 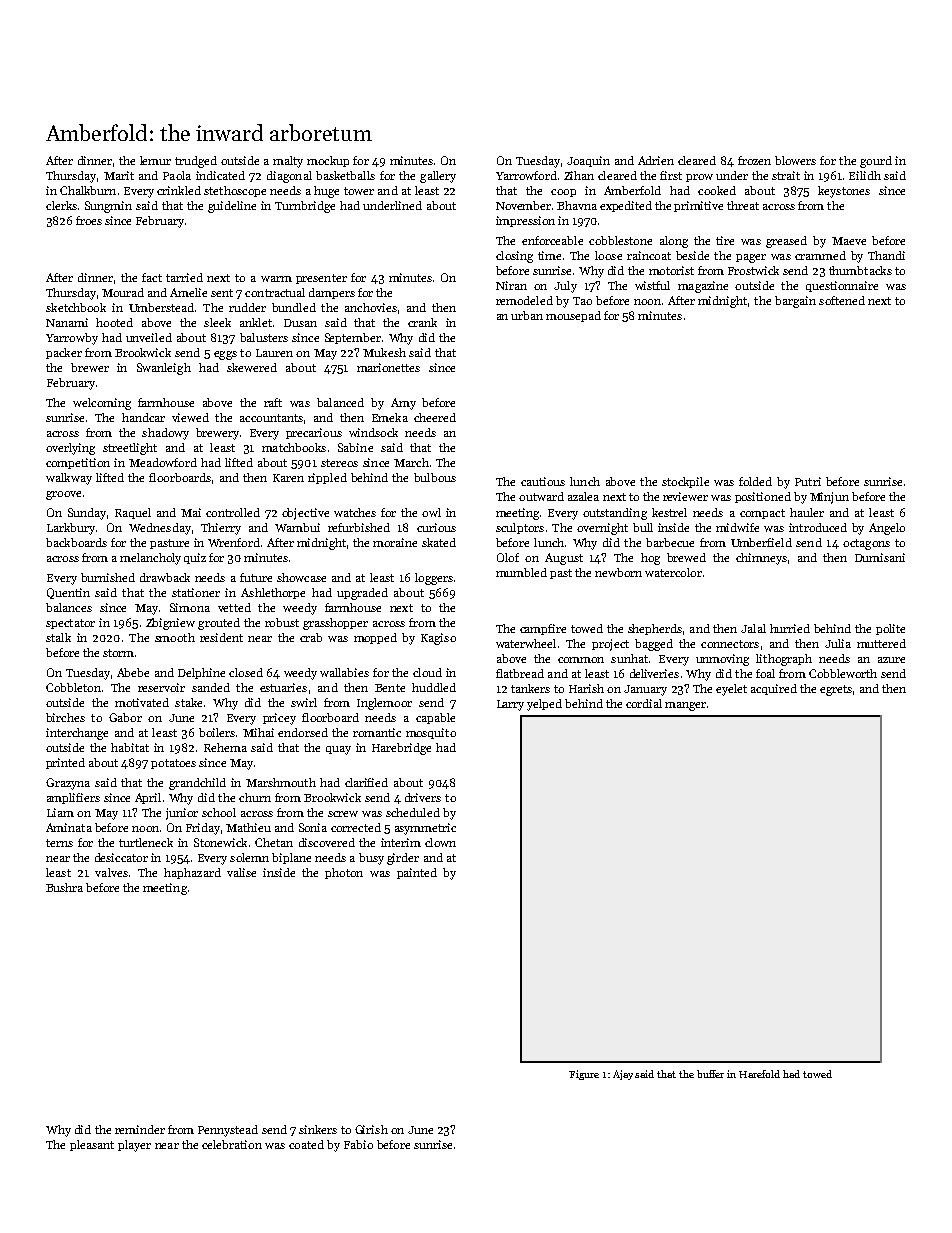 I want to click on balances, so click(x=69, y=607).
